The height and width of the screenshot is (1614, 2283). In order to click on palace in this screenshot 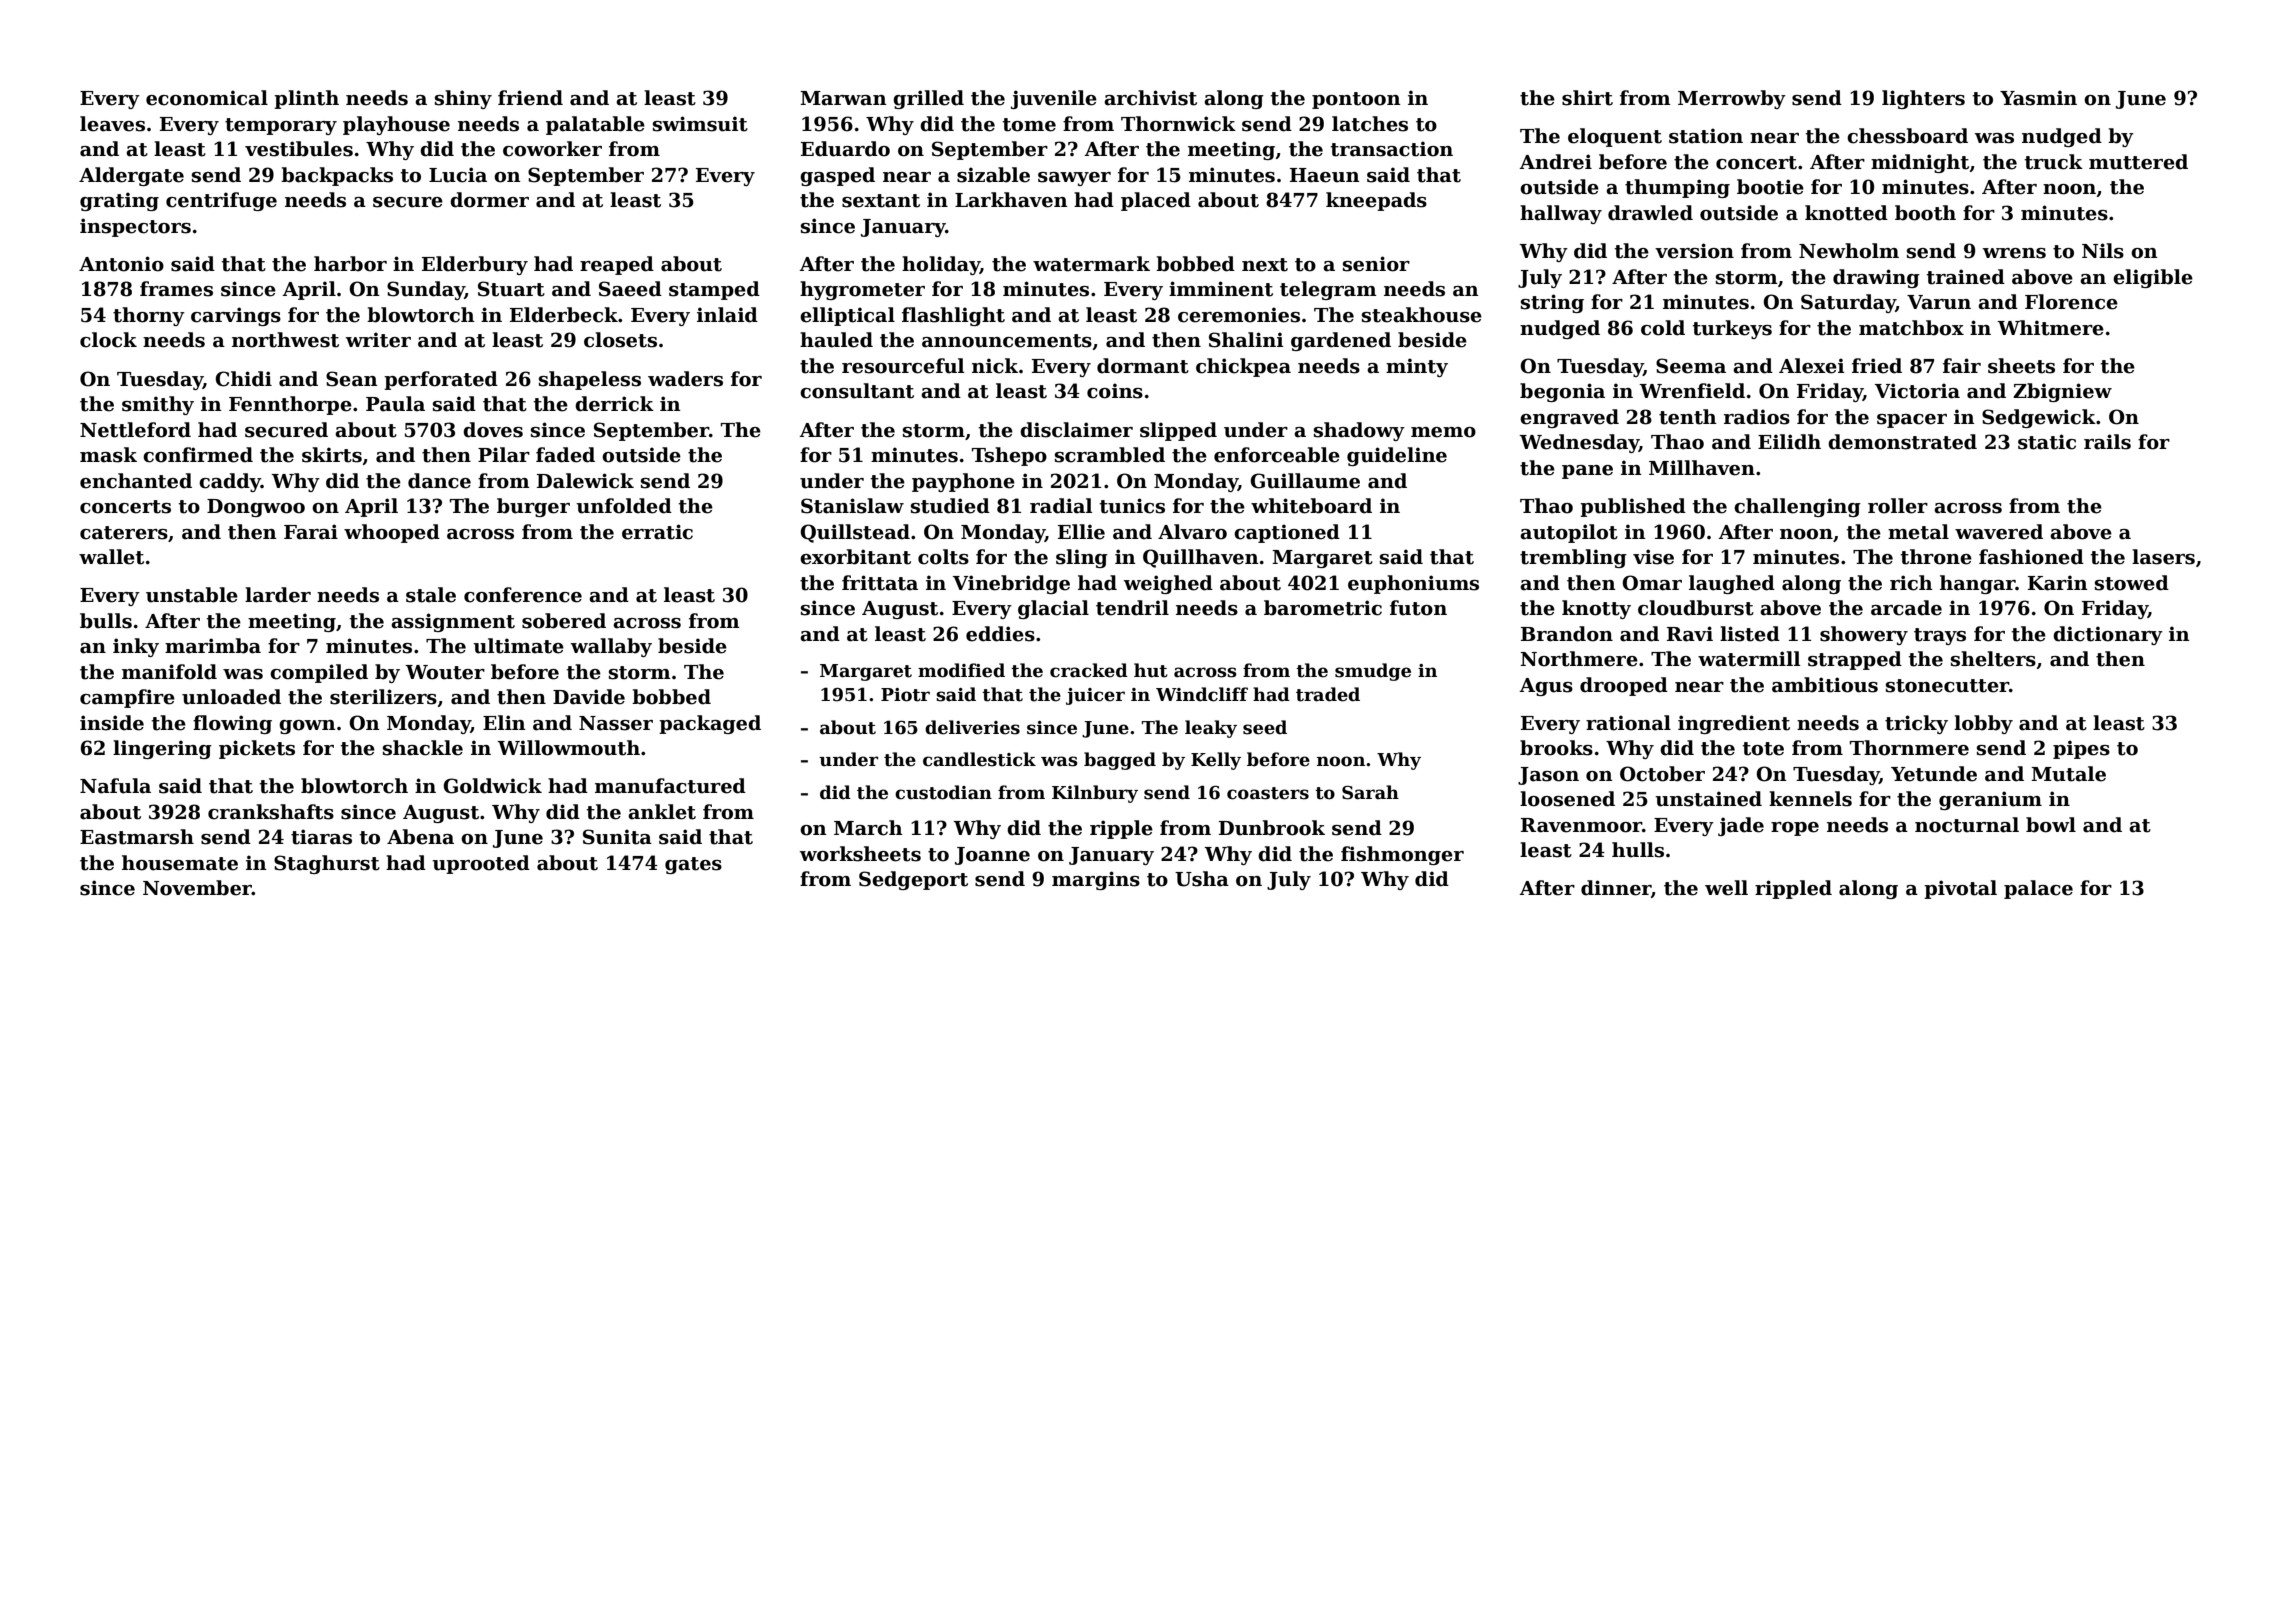, I will do `click(2038, 889)`.
